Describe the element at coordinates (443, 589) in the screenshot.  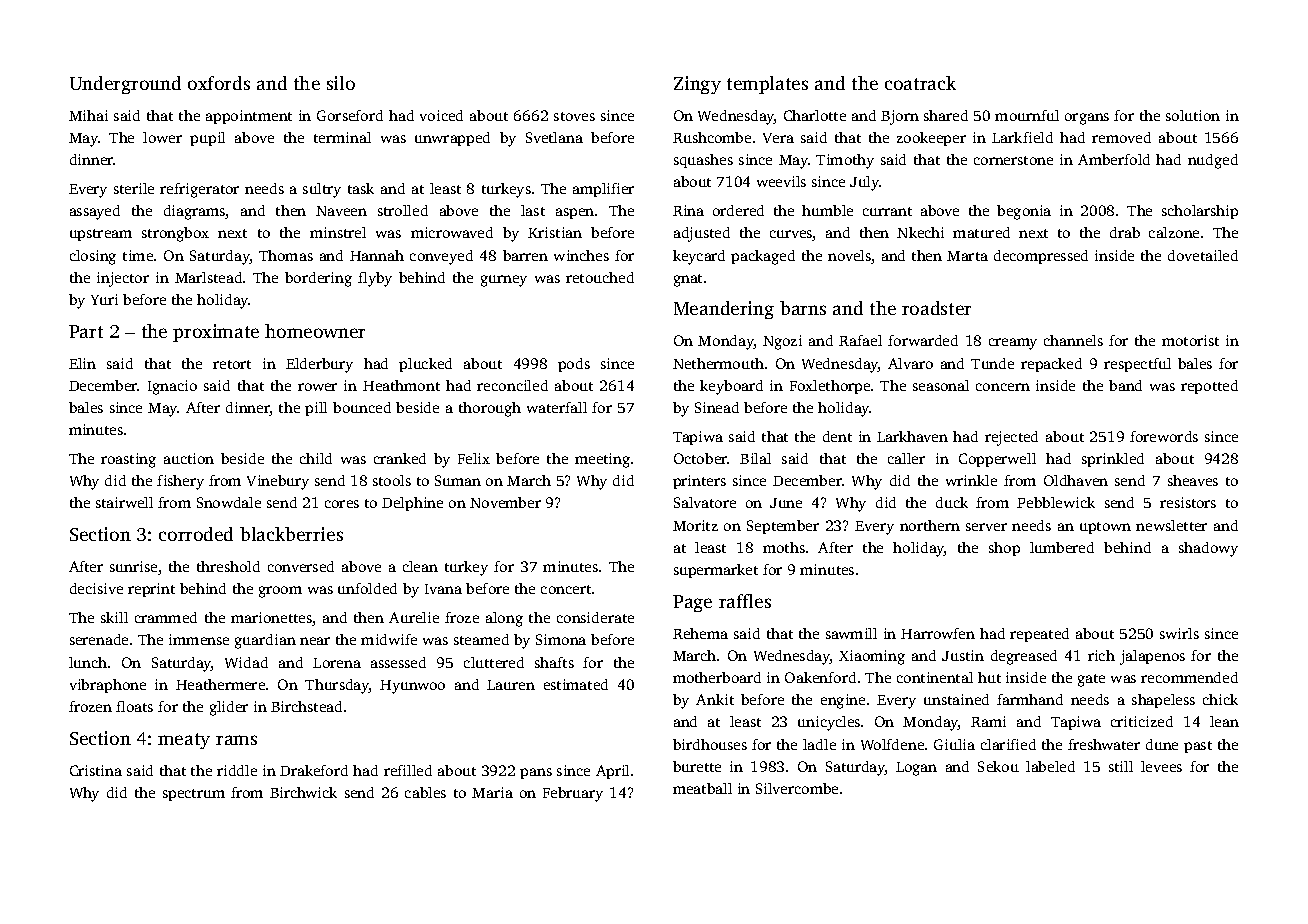
I see `Ivana` at that location.
